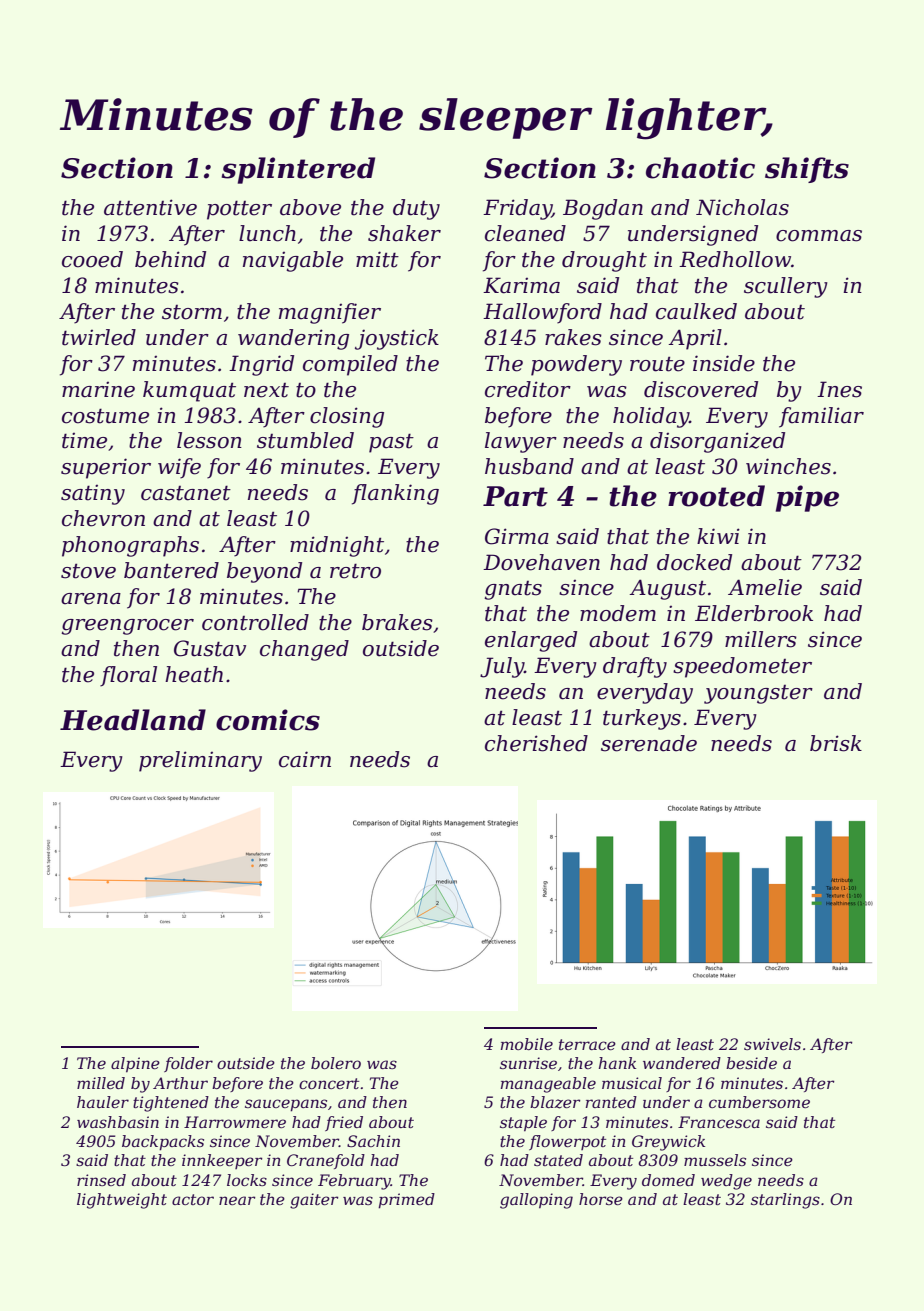  What do you see at coordinates (635, 667) in the screenshot?
I see `drafty` at bounding box center [635, 667].
